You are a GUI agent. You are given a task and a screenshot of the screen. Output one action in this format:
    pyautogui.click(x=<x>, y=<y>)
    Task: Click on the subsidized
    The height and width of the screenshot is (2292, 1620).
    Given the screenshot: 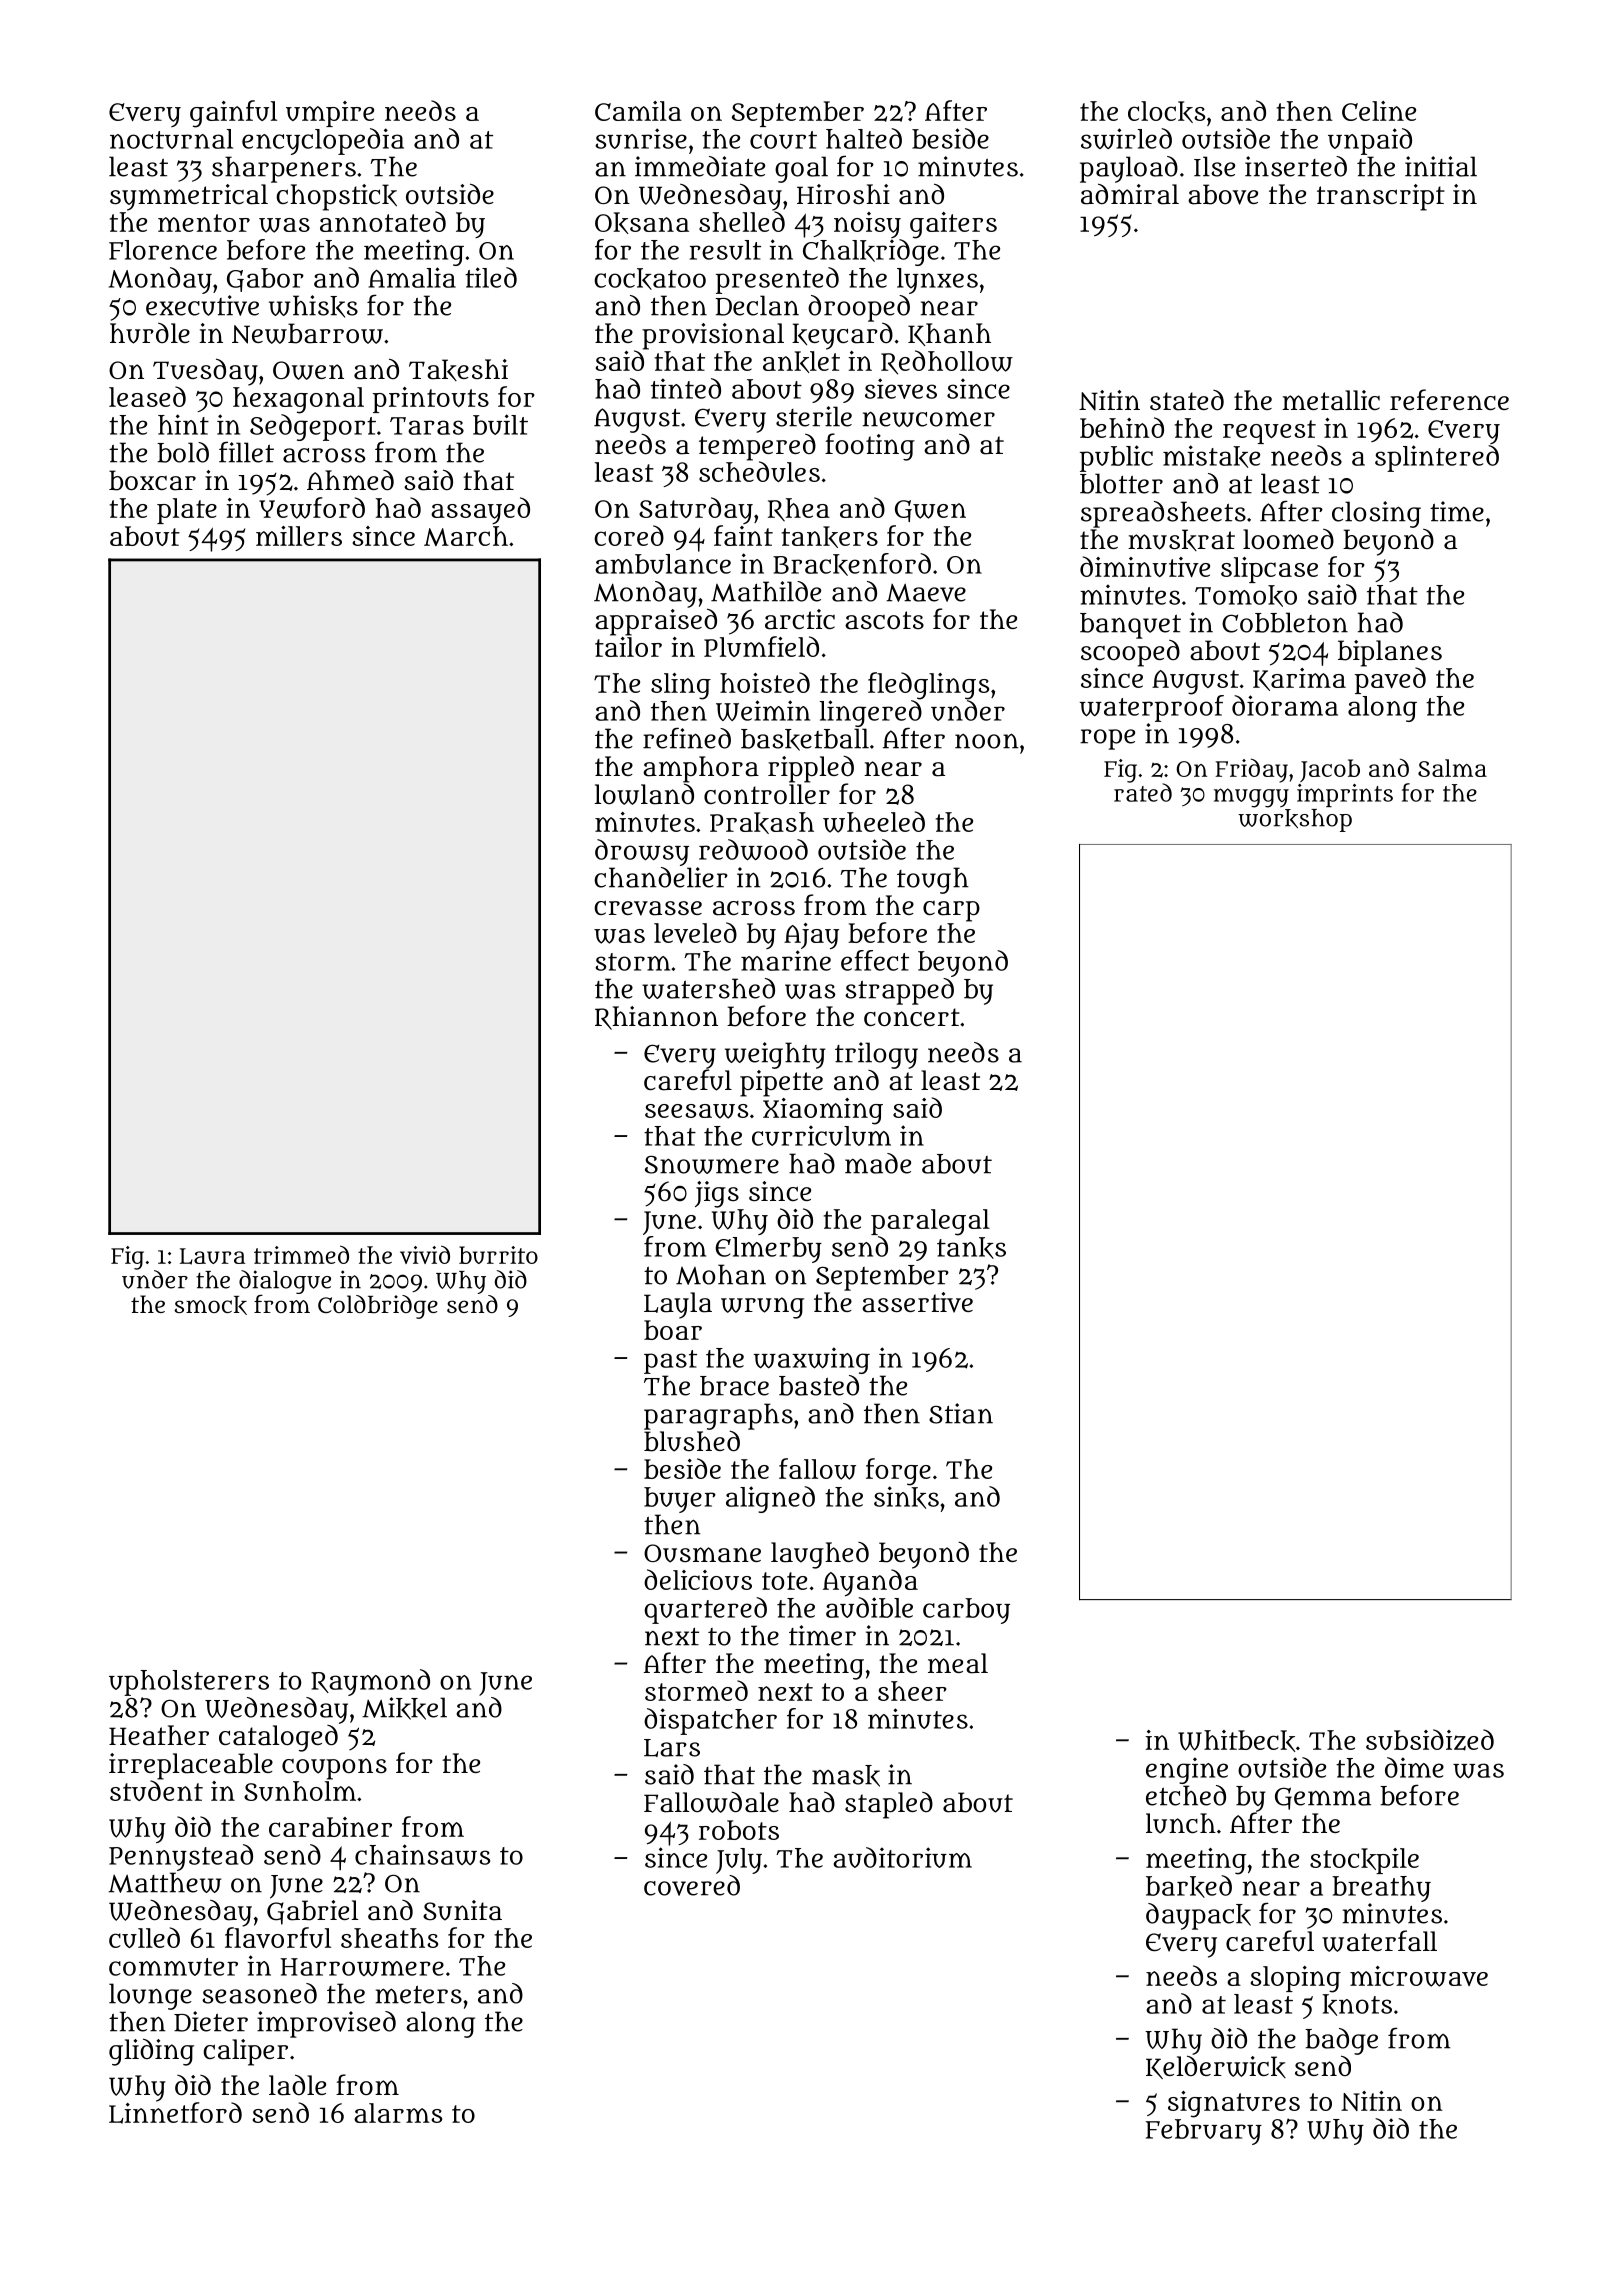 What is the action you would take?
    pyautogui.click(x=1430, y=1740)
